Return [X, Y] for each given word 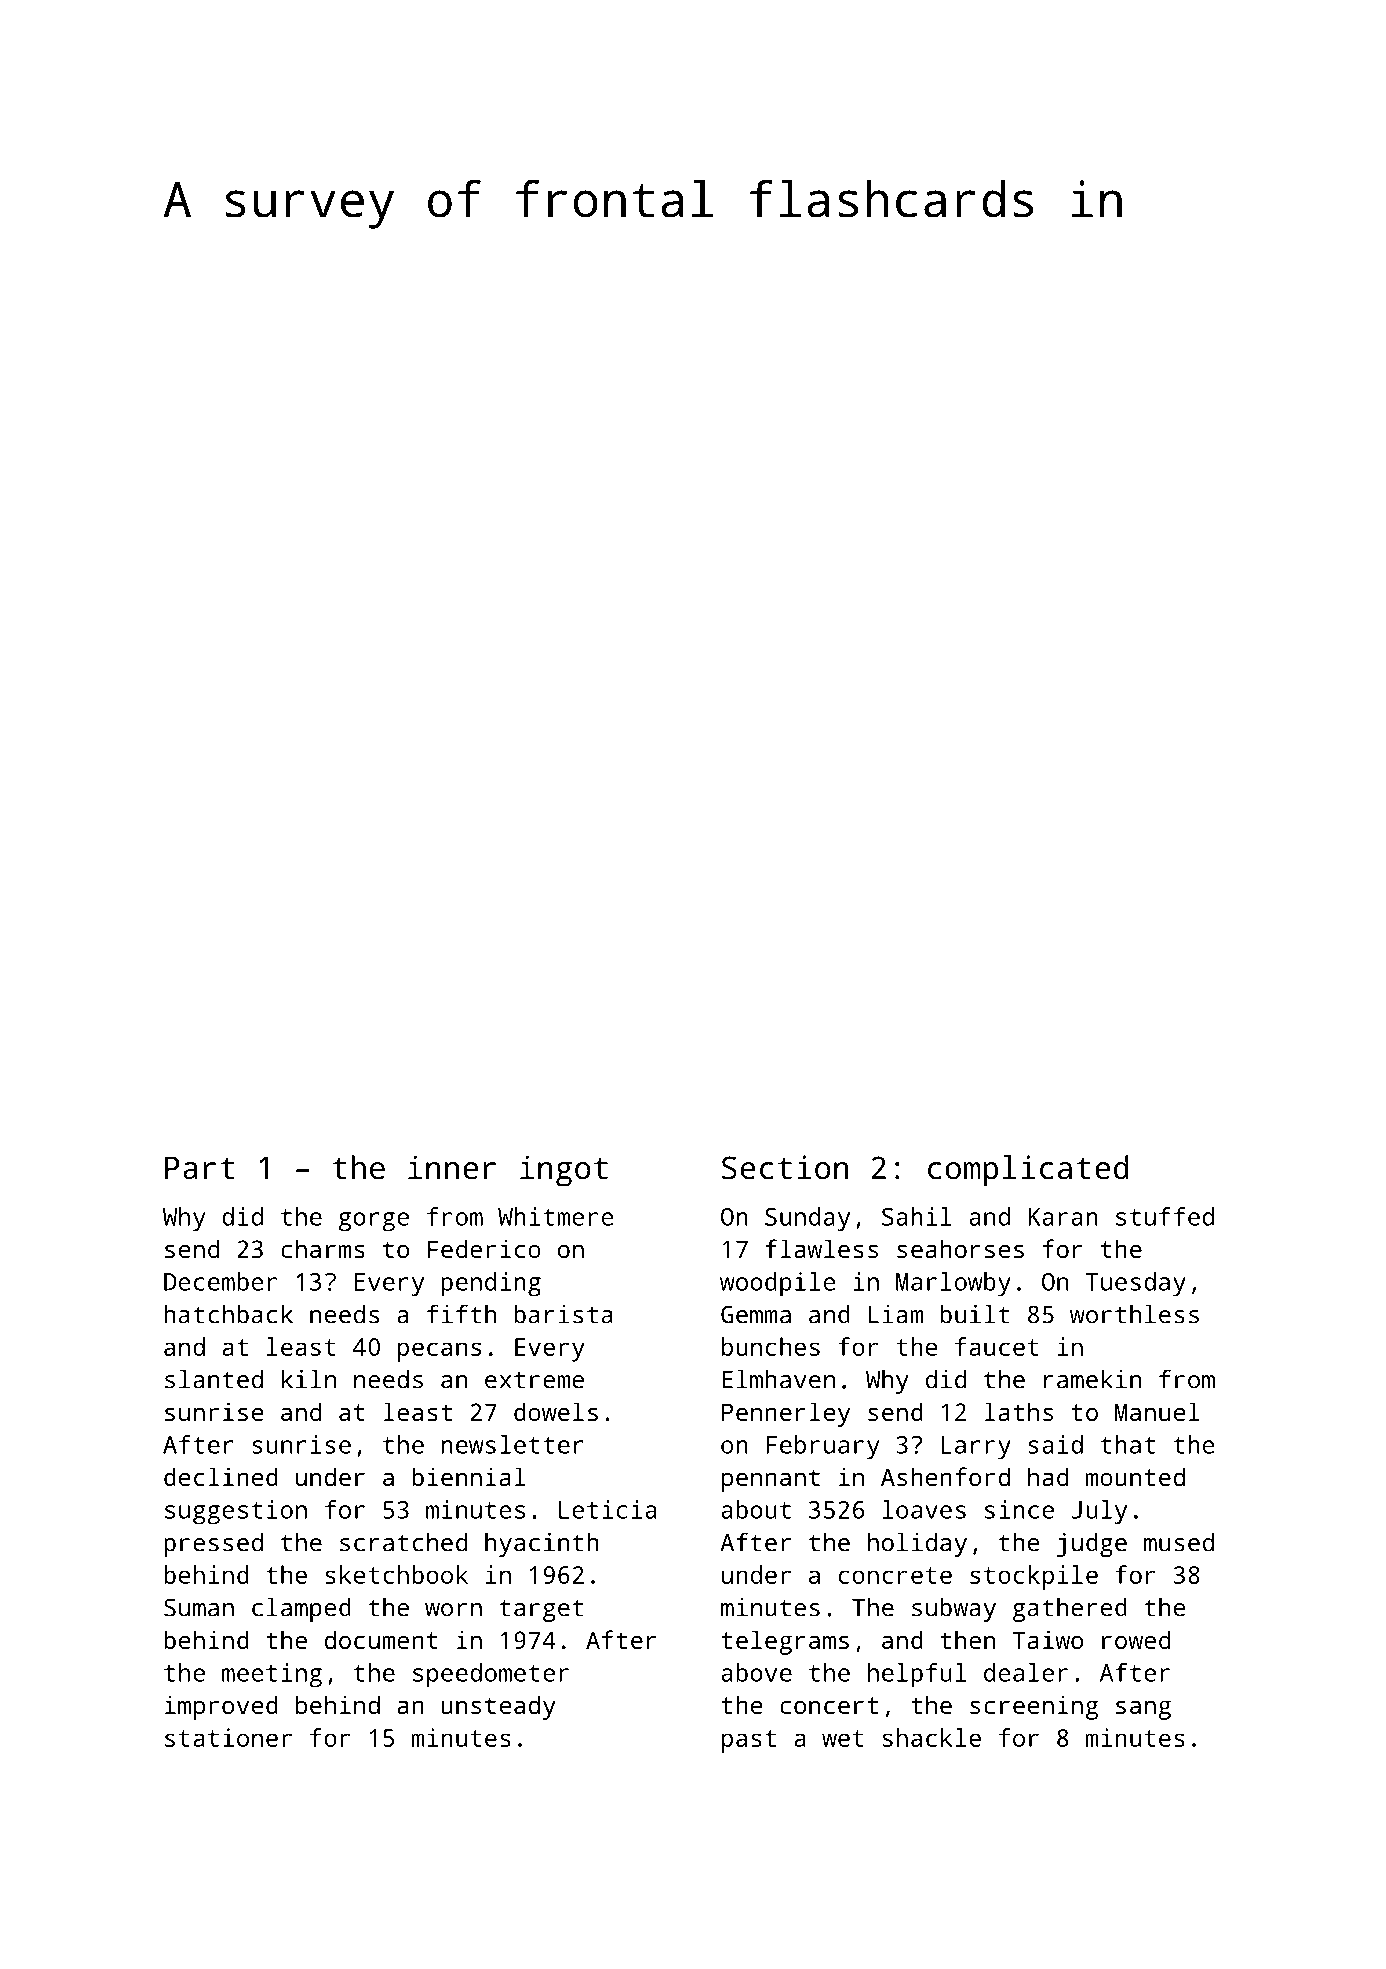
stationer [228, 1737]
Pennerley [786, 1414]
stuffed [1165, 1216]
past [749, 1741]
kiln [309, 1379]
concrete [895, 1575]
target [541, 1610]
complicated [1028, 1171]
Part [200, 1168]
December [220, 1281]
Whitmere [556, 1216]
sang [1143, 1710]
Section [785, 1167]
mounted [1135, 1476]
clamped [301, 1610]
